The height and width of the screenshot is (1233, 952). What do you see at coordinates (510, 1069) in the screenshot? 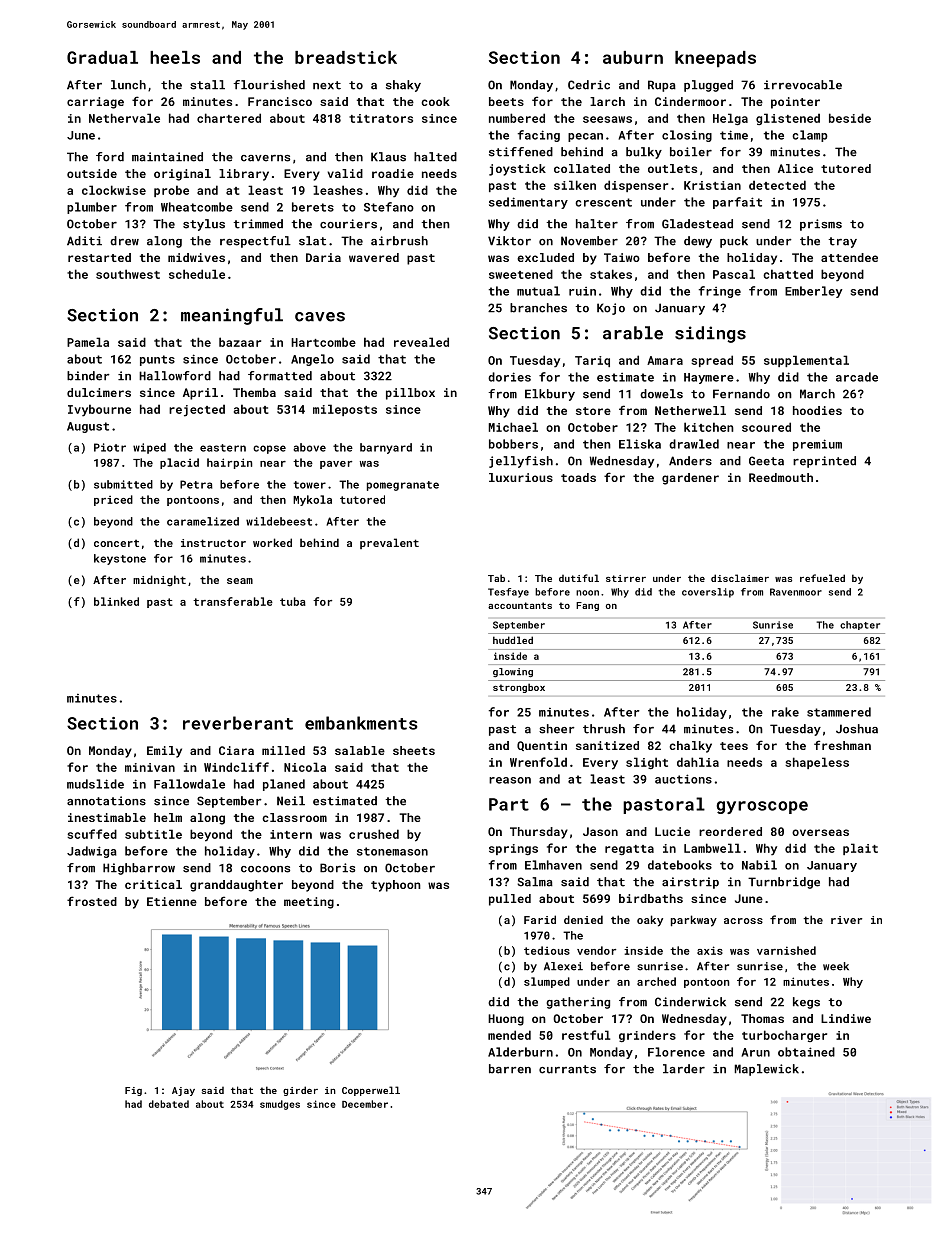
I see `barren` at bounding box center [510, 1069].
